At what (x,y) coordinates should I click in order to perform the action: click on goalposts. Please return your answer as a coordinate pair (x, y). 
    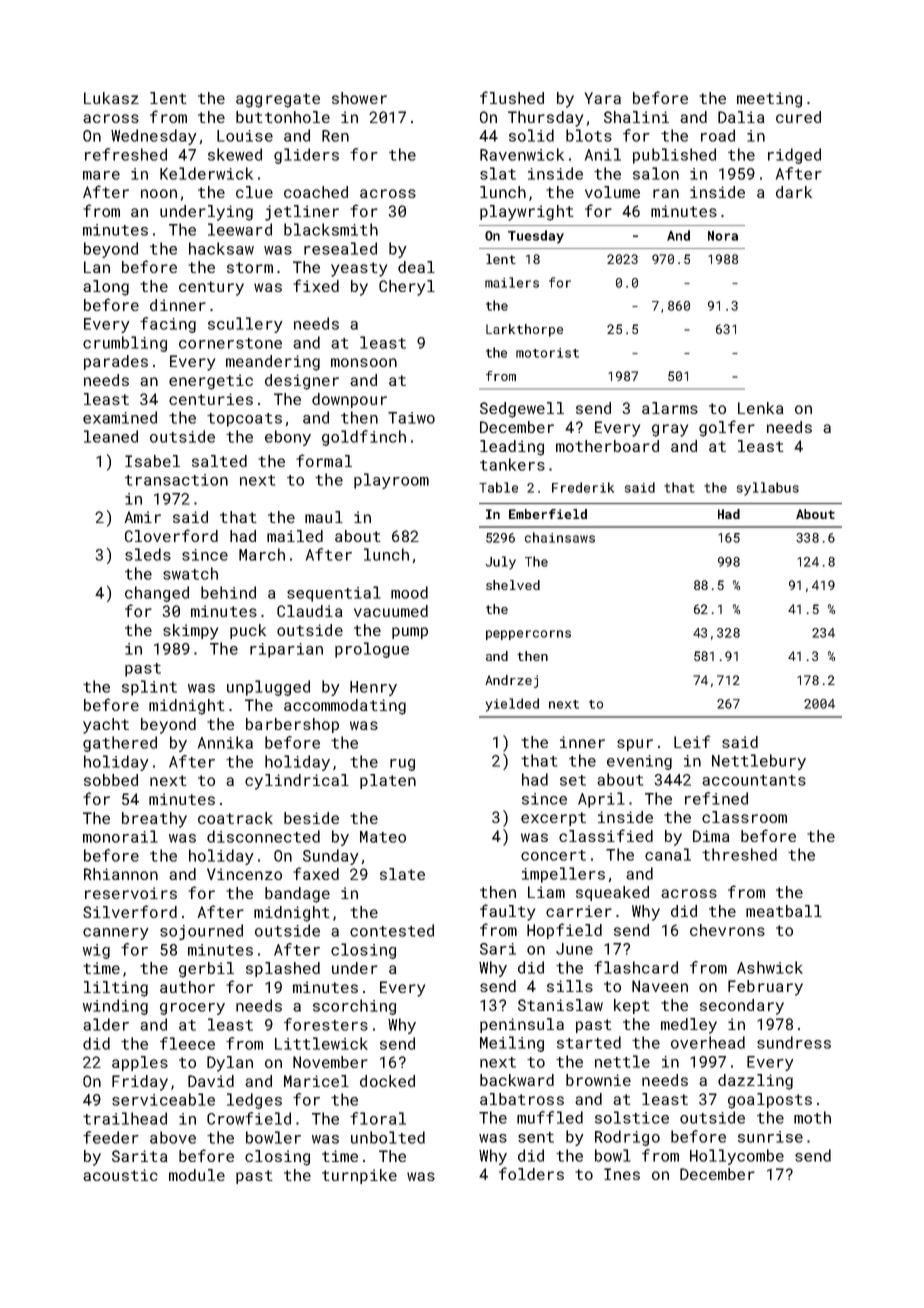
    Looking at the image, I should click on (770, 1101).
